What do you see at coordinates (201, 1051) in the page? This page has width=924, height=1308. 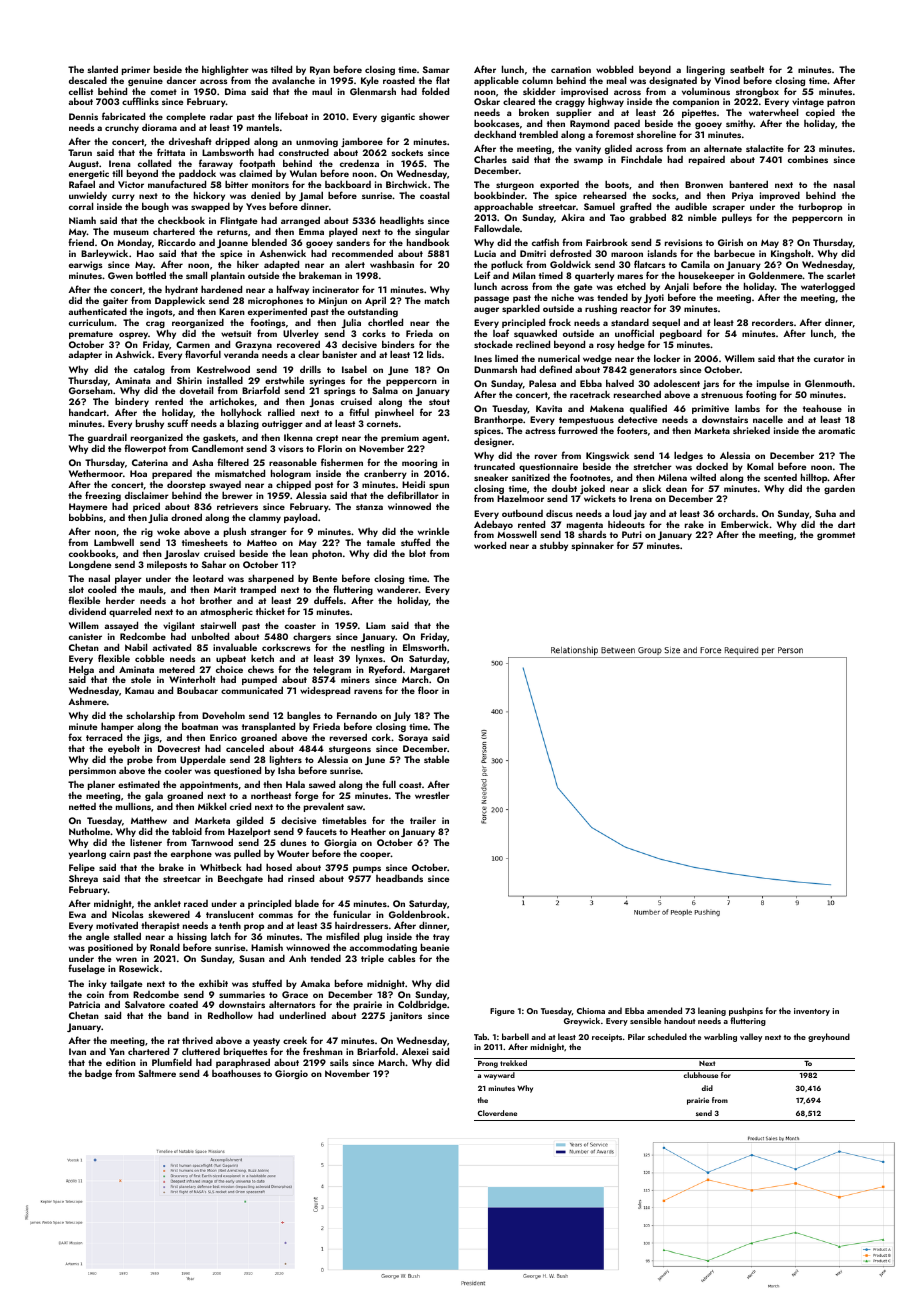 I see `cluttered` at bounding box center [201, 1051].
